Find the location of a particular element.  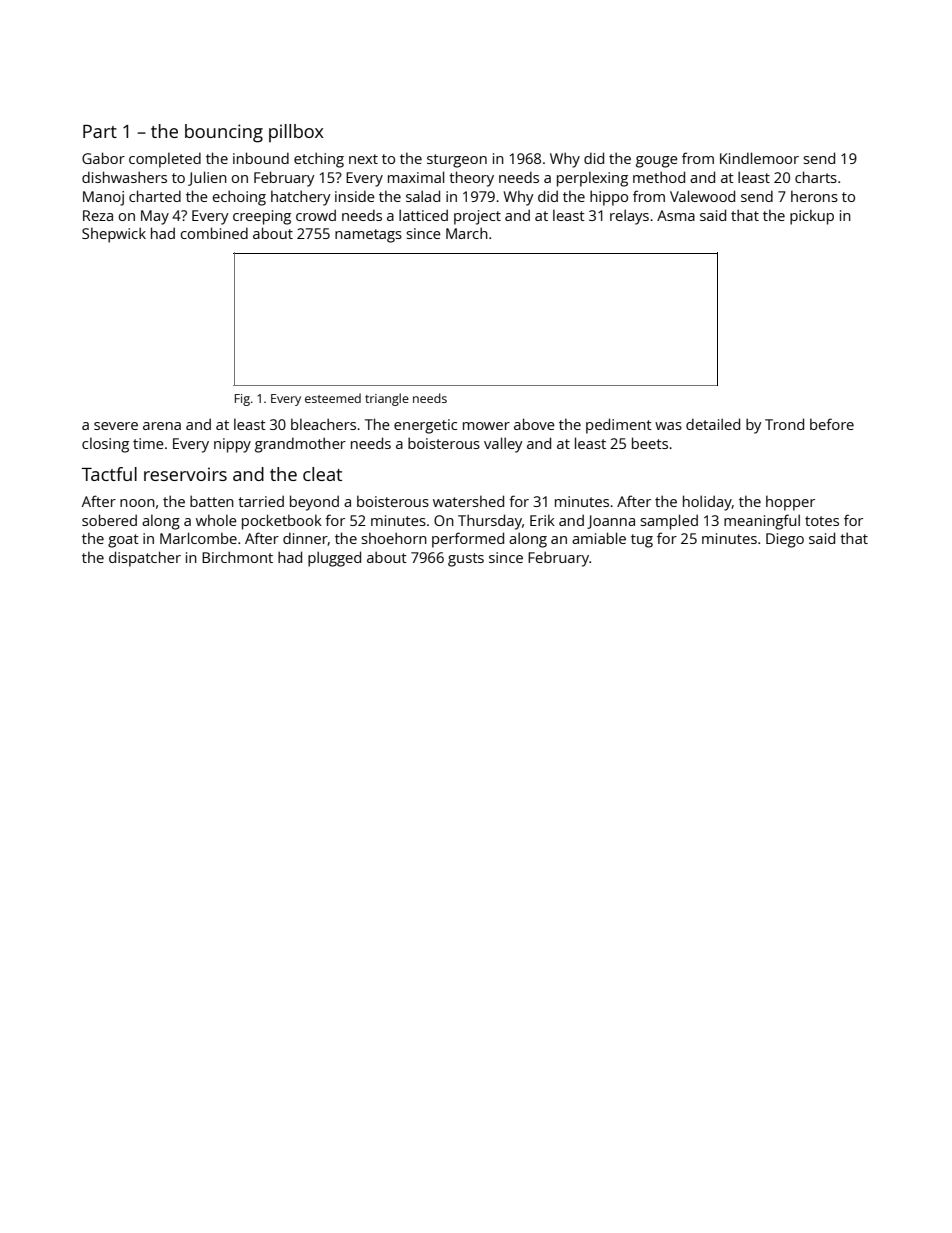

sturgeon is located at coordinates (457, 161).
